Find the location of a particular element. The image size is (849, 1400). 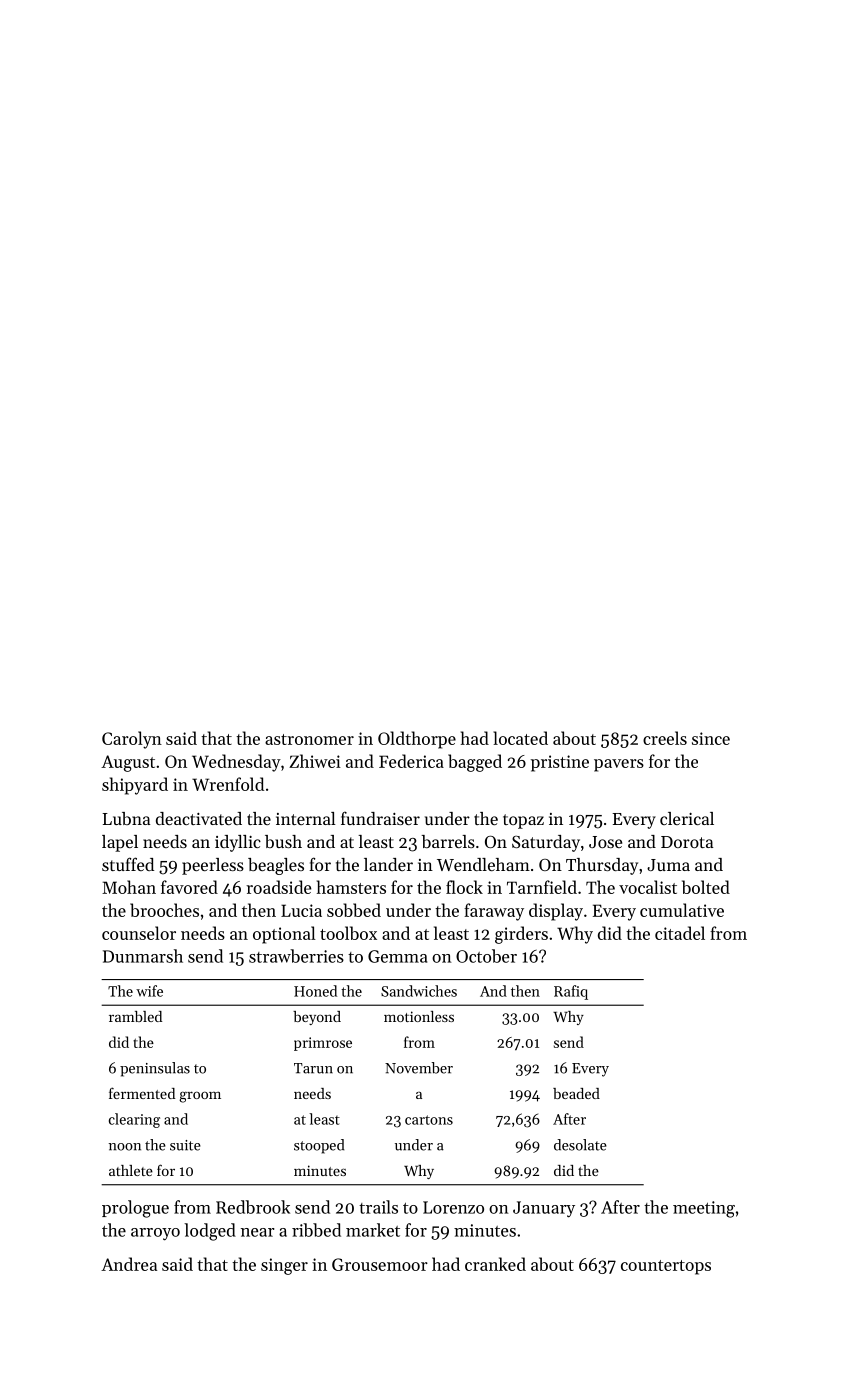

wife is located at coordinates (149, 991).
